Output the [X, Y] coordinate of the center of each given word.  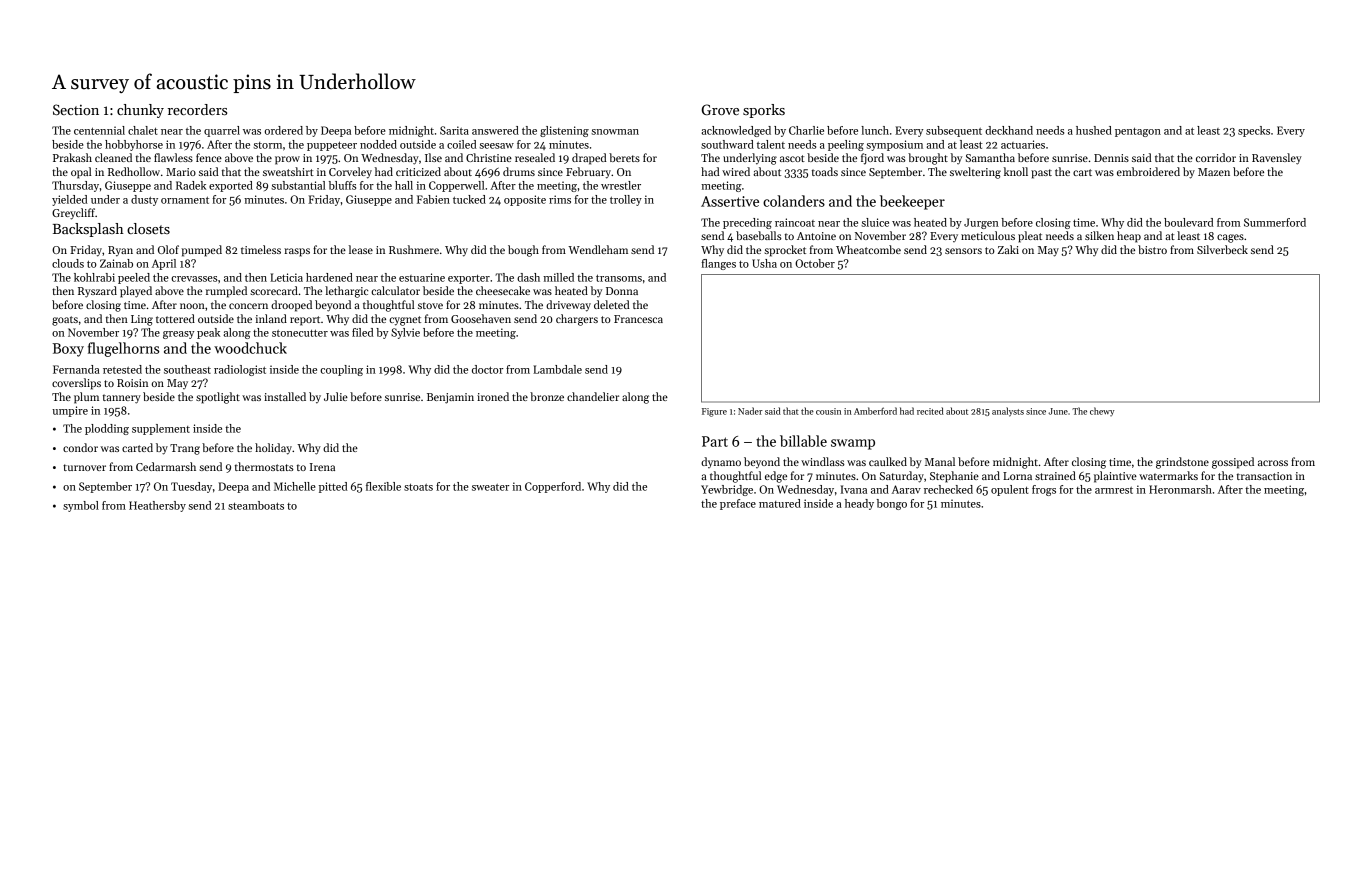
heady [859, 504]
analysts [1008, 412]
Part [715, 441]
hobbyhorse [134, 145]
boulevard [1189, 222]
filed [363, 332]
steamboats [256, 505]
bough [523, 251]
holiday [273, 449]
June [1058, 411]
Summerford [1275, 222]
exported [231, 186]
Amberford [875, 411]
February [588, 173]
